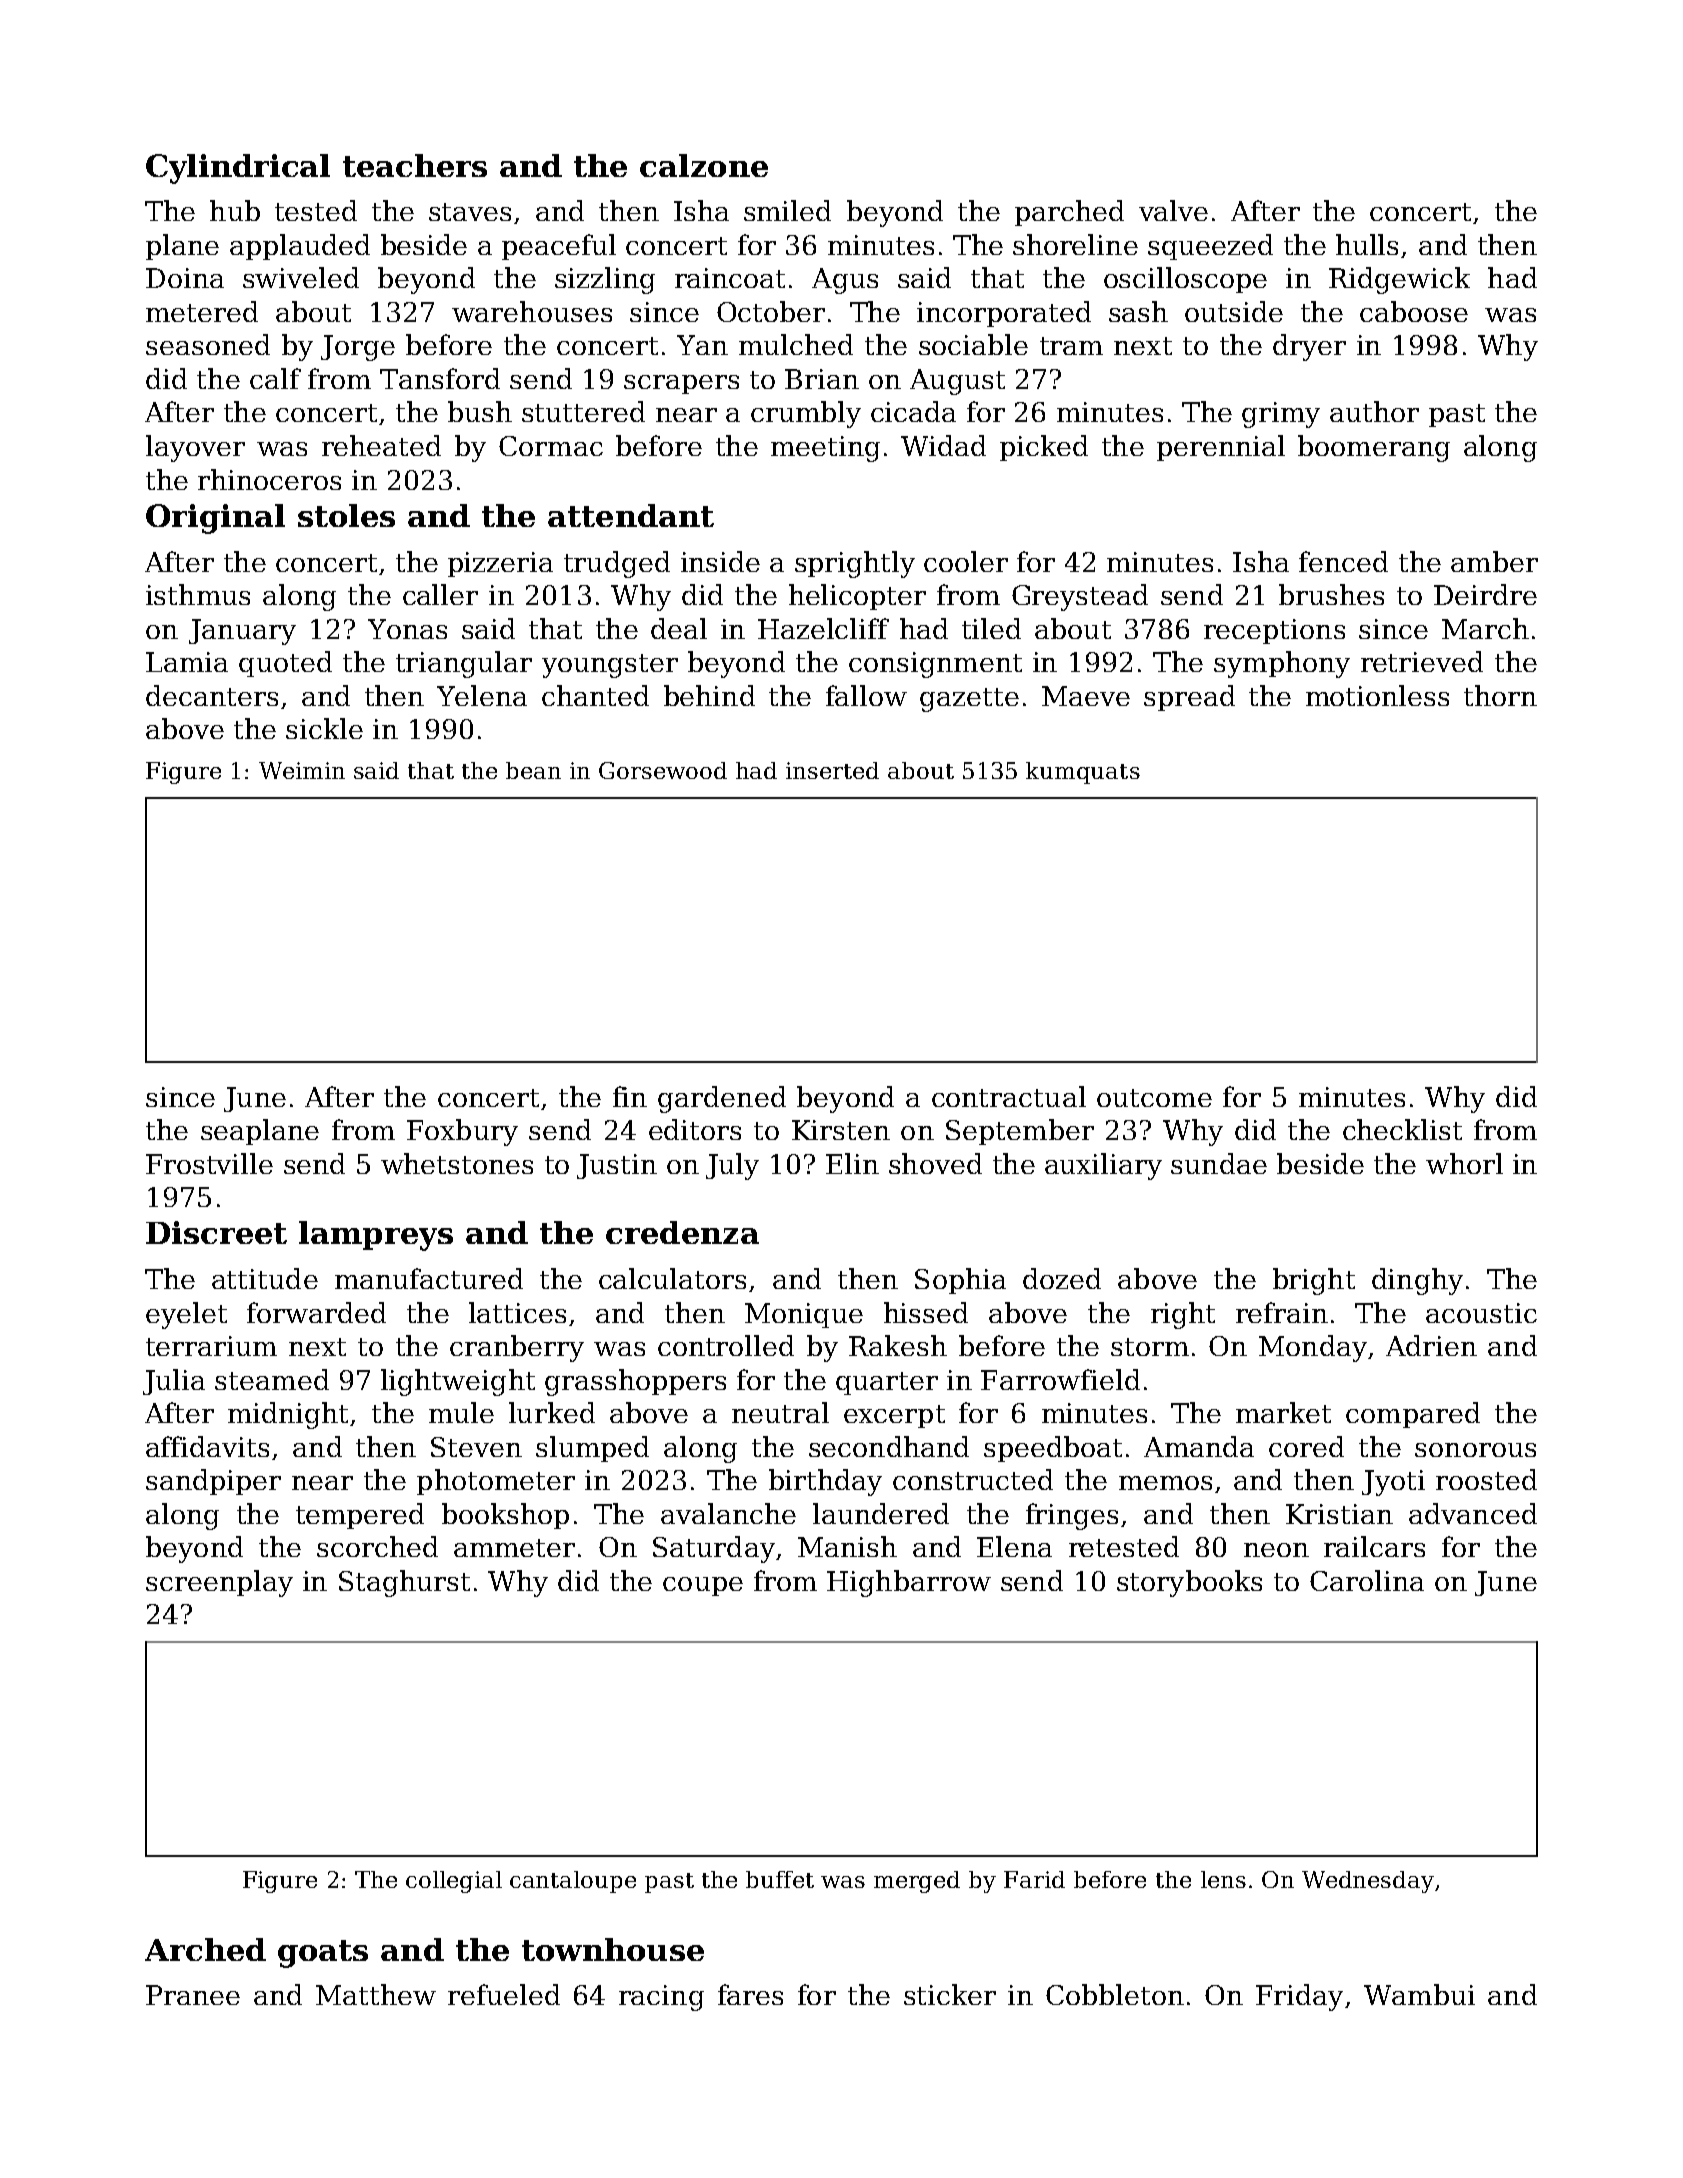 The width and height of the screenshot is (1683, 2178). Describe the element at coordinates (1189, 1583) in the screenshot. I see `storybooks` at that location.
